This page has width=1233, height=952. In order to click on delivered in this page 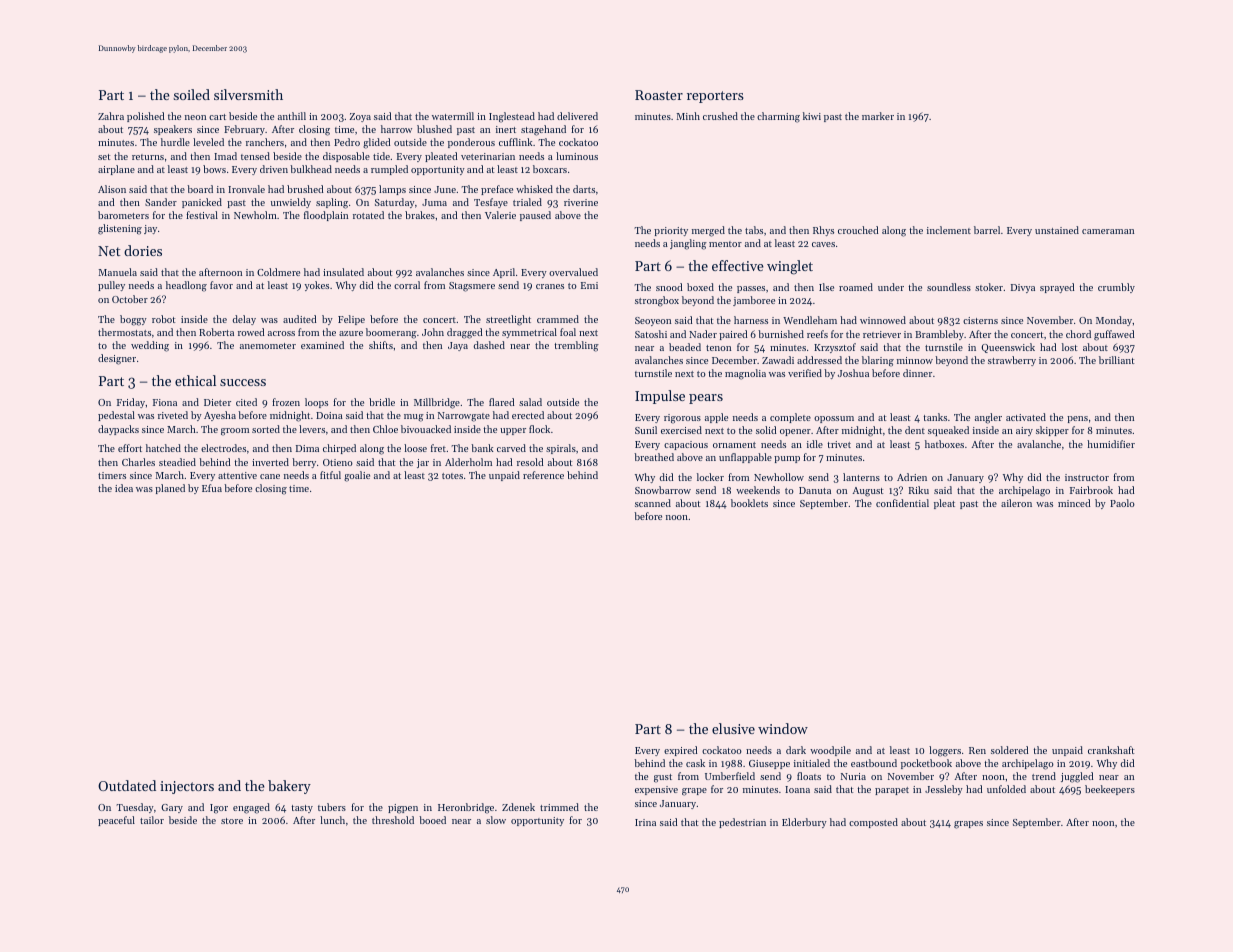, I will do `click(577, 116)`.
